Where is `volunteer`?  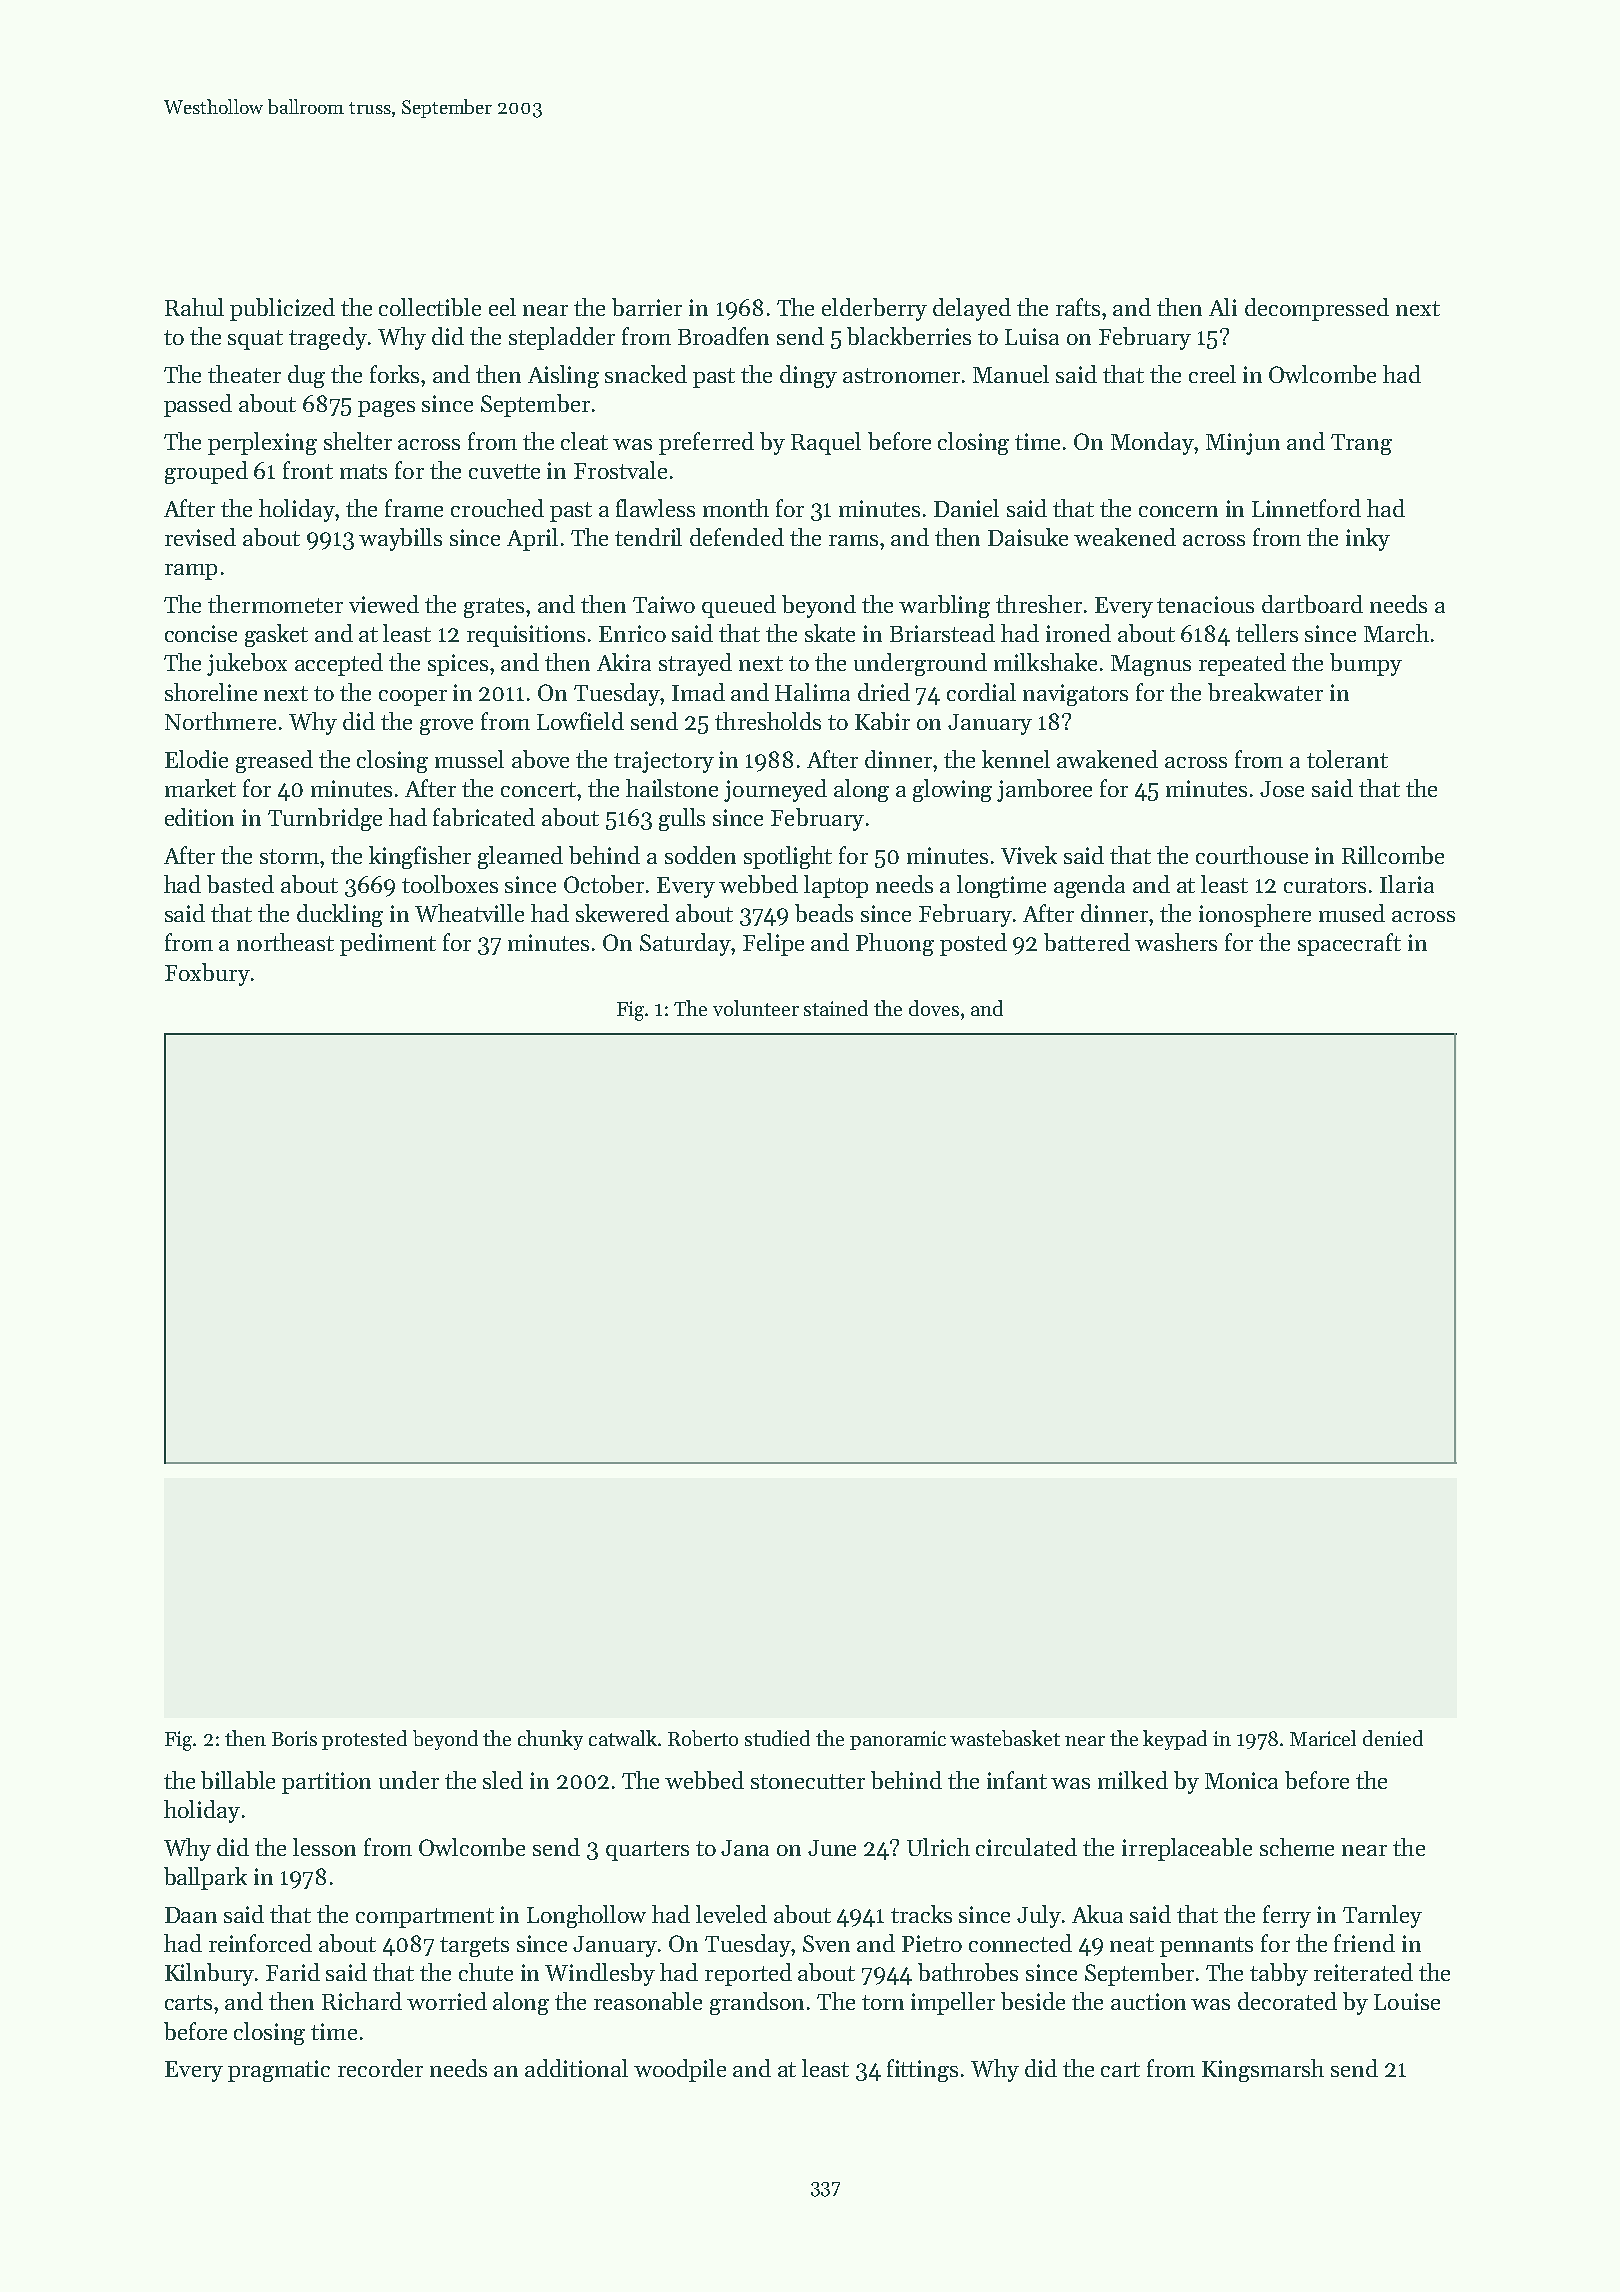 volunteer is located at coordinates (756, 1008).
